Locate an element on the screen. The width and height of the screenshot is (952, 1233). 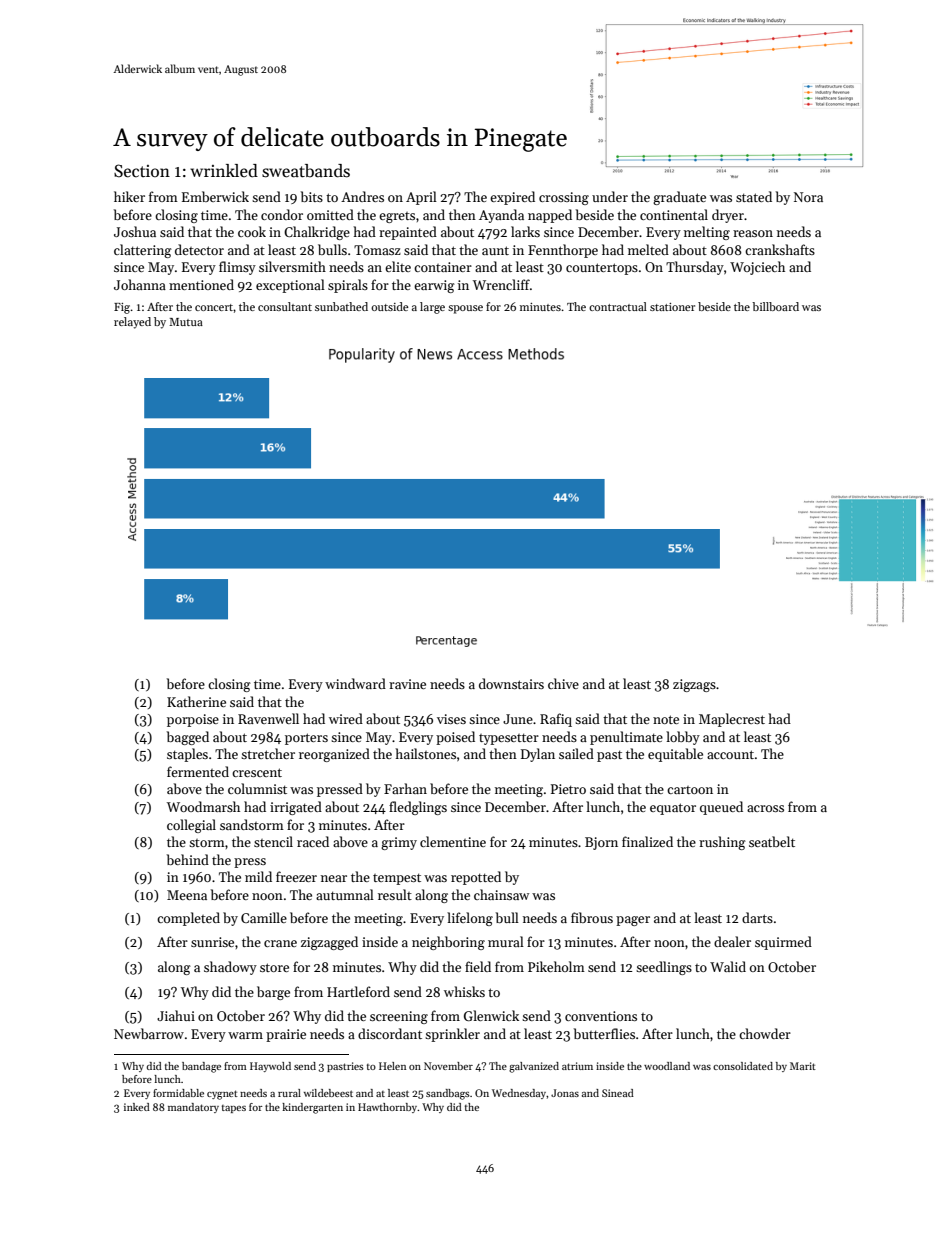
Hawthornby is located at coordinates (387, 1108).
